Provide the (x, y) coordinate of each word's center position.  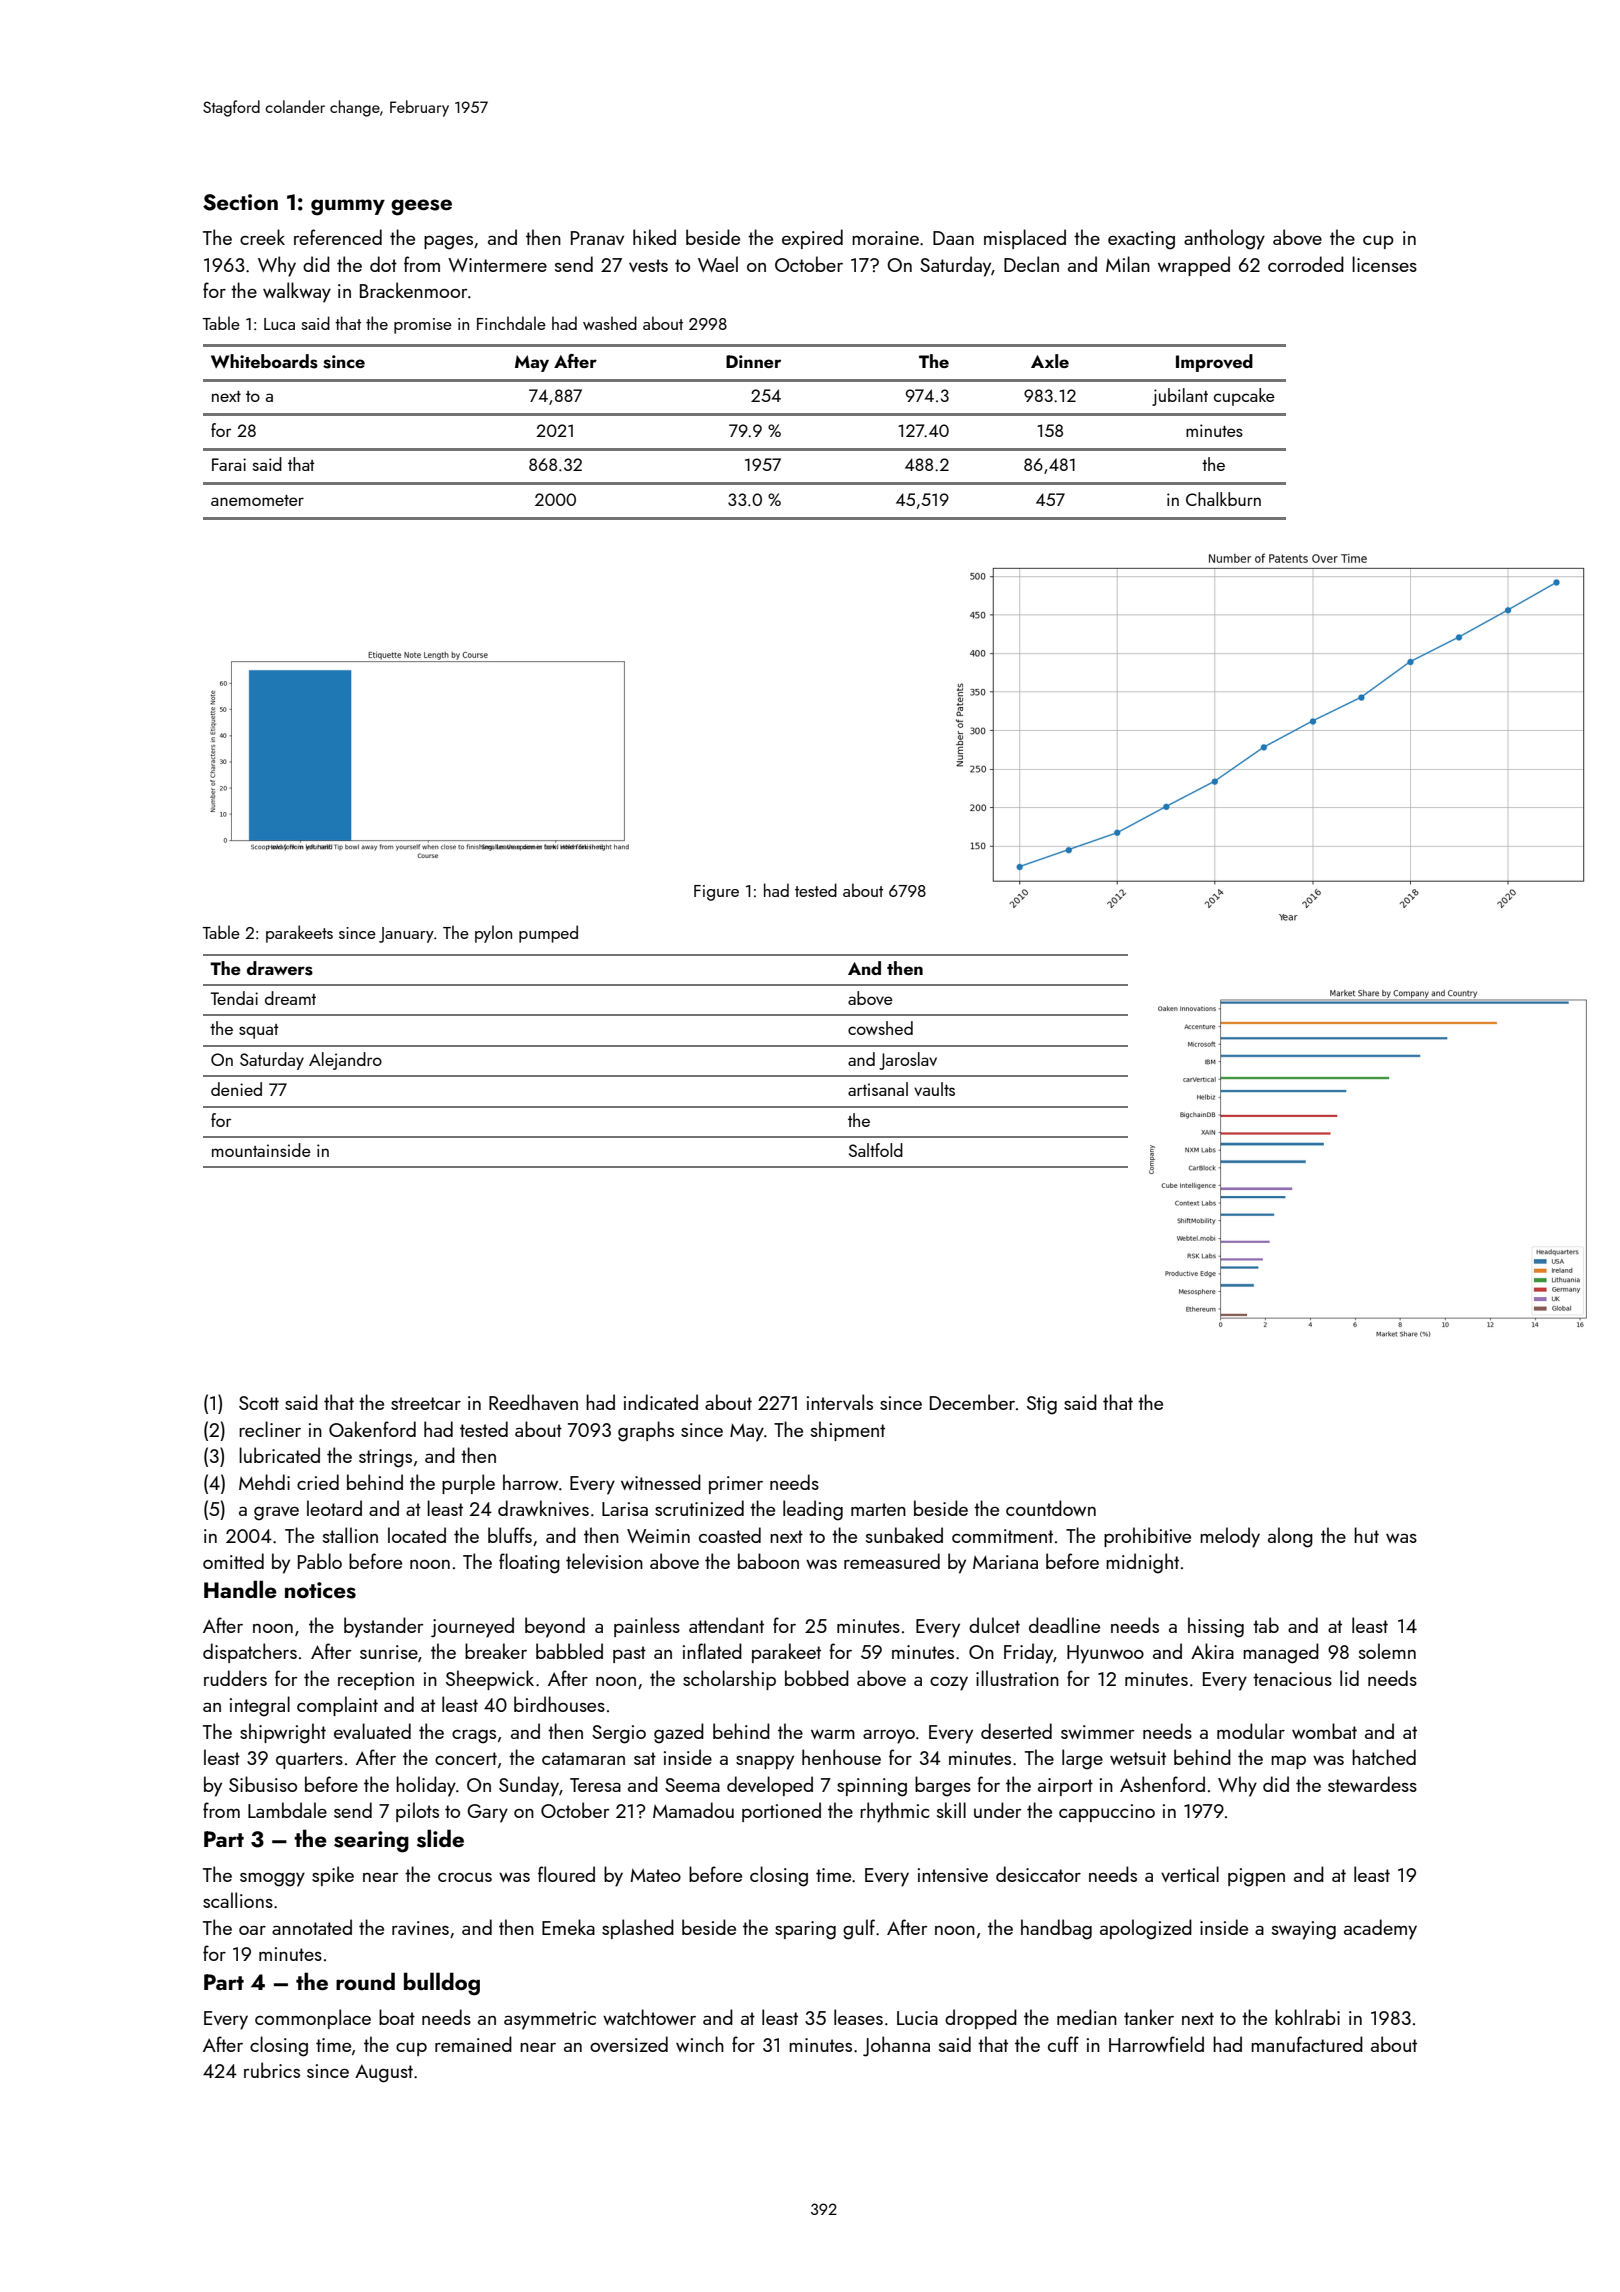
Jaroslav (908, 1061)
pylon (493, 934)
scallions (238, 1900)
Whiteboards (264, 361)
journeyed (472, 1627)
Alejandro (345, 1061)
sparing (805, 1930)
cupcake (1244, 397)
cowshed (880, 1028)
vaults (934, 1089)
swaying (1304, 1930)
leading (813, 1510)
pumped (548, 934)
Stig (1042, 1405)
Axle (1050, 361)
